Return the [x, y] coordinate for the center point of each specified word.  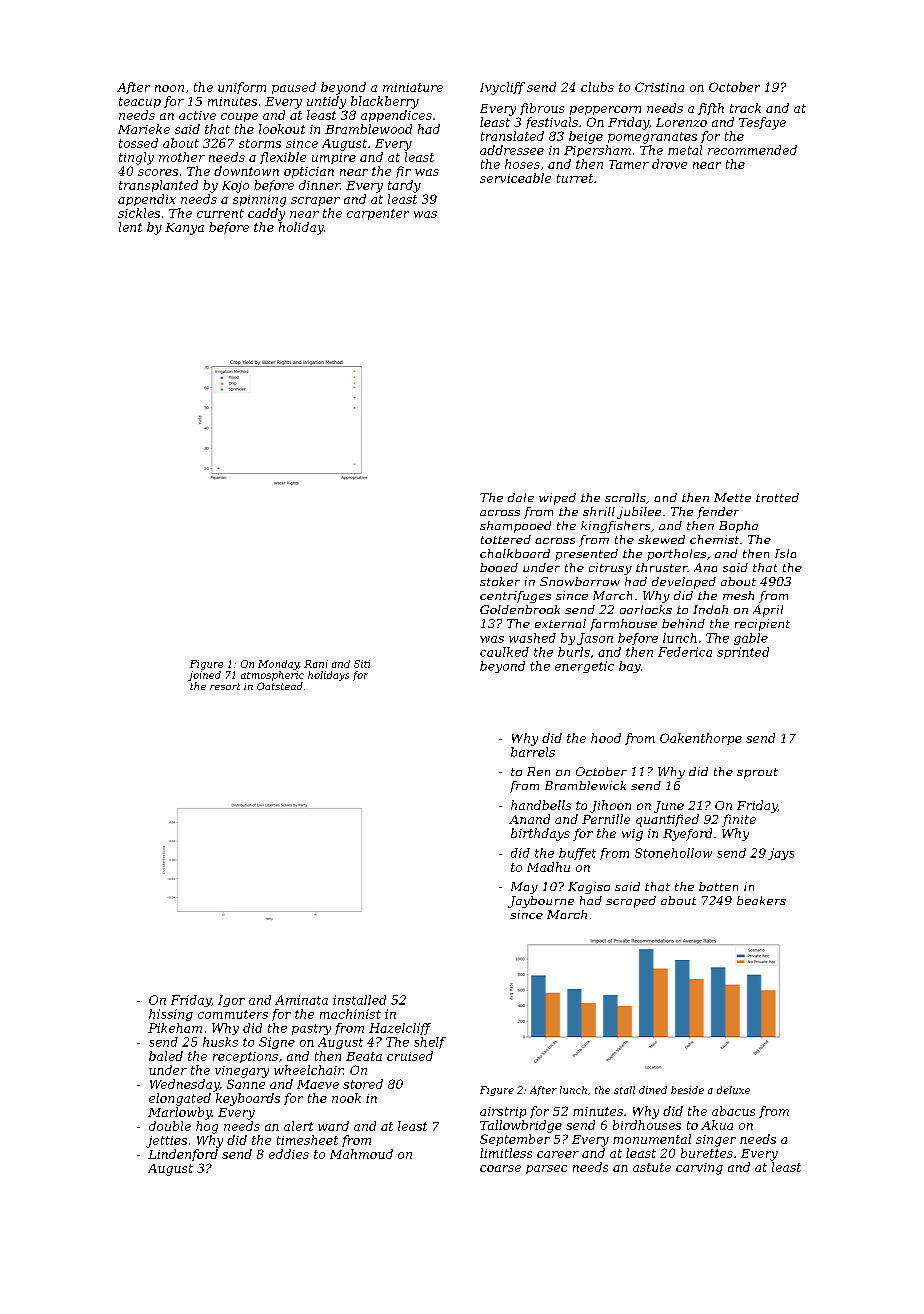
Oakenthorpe [701, 739]
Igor [231, 1001]
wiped [557, 499]
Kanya [184, 229]
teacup [140, 102]
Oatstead [280, 686]
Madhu [548, 867]
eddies [289, 1154]
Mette [732, 497]
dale [521, 497]
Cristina [659, 87]
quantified [667, 820]
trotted [777, 497]
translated [512, 136]
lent [130, 227]
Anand [529, 819]
